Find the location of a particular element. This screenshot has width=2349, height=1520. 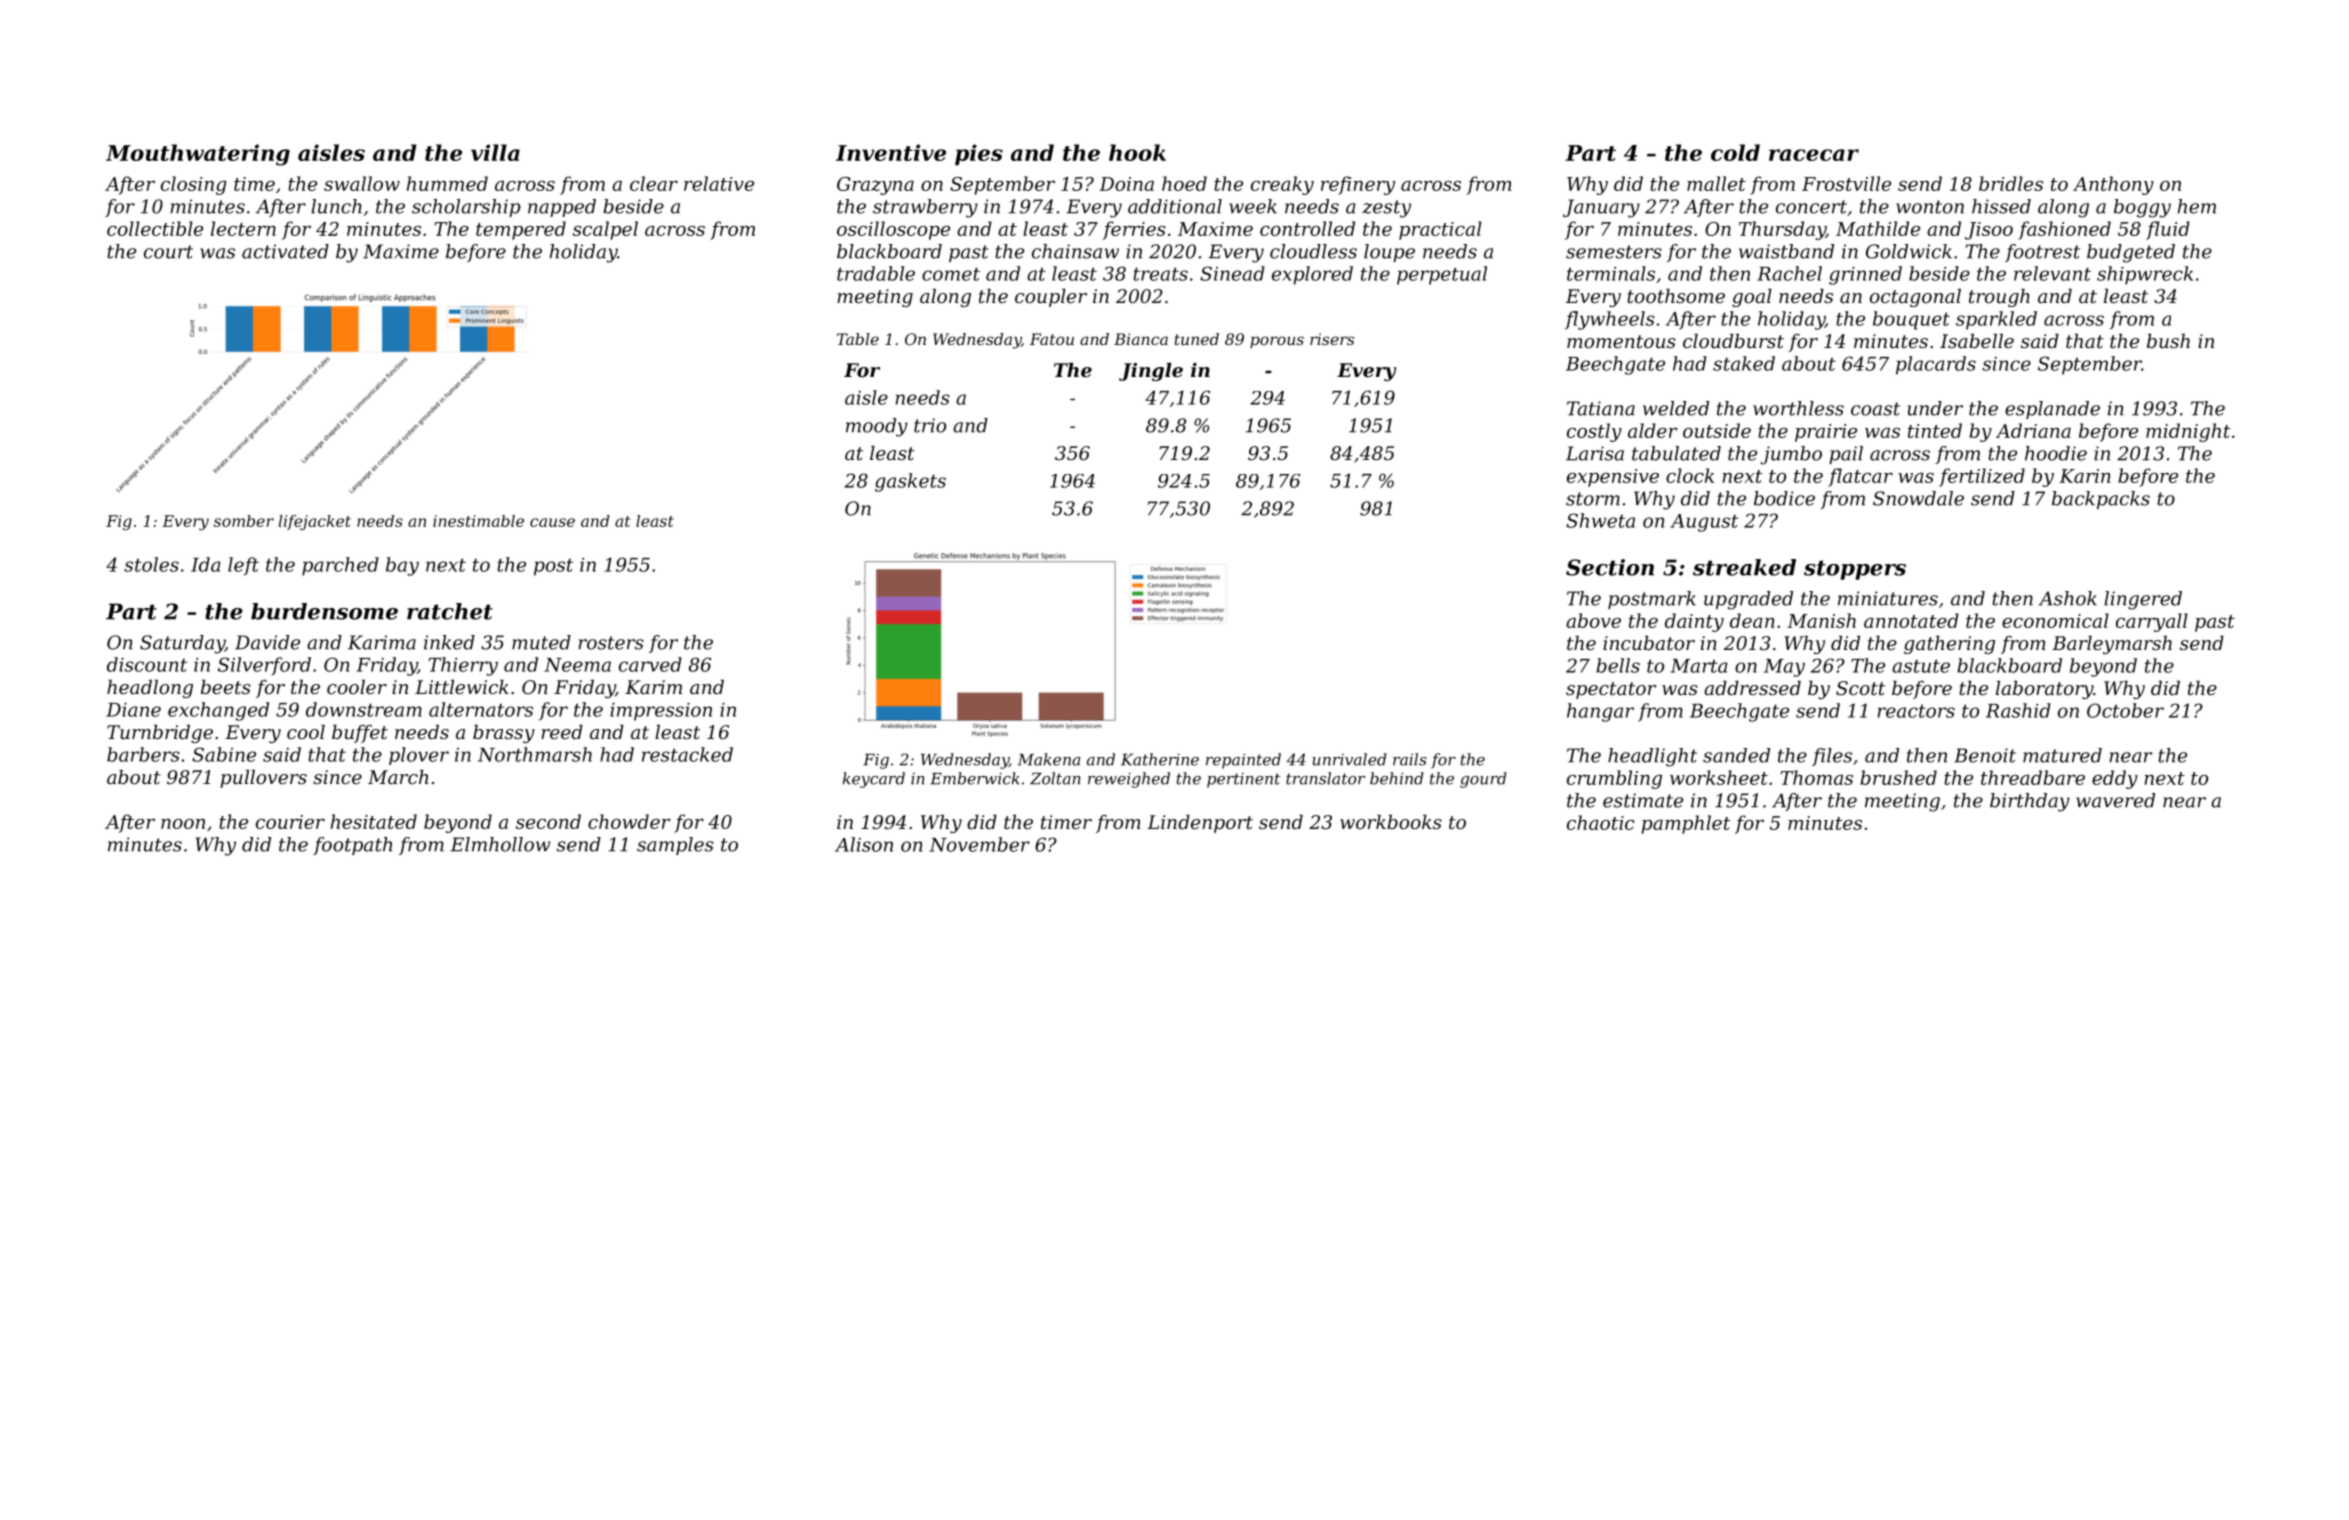

villa is located at coordinates (495, 152).
